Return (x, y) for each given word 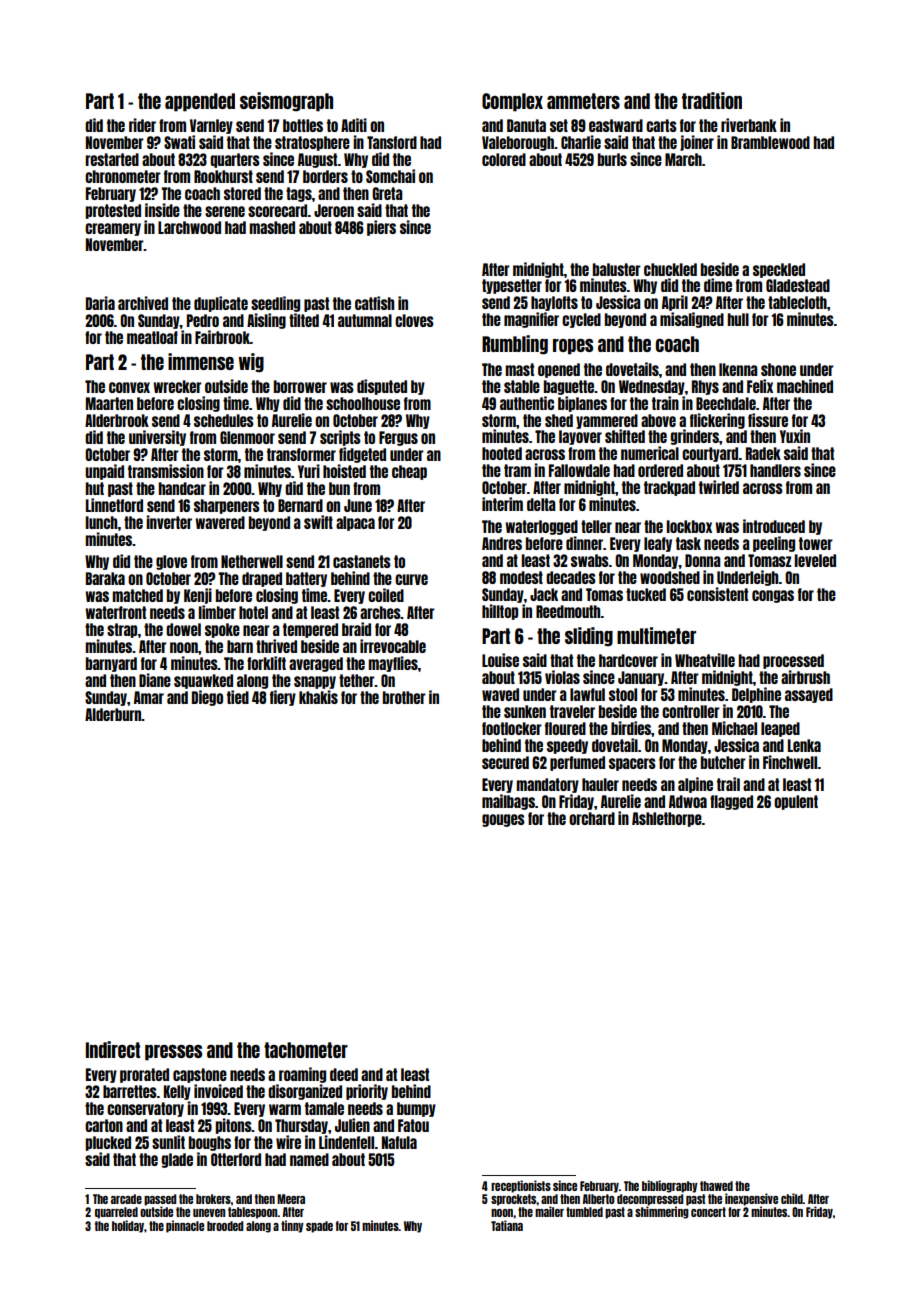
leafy (658, 544)
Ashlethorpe (667, 819)
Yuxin (795, 436)
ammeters (583, 101)
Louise (500, 660)
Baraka (105, 578)
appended (200, 102)
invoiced (218, 1091)
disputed (382, 387)
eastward (616, 125)
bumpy (416, 1109)
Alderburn (113, 714)
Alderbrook (117, 420)
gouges (503, 820)
